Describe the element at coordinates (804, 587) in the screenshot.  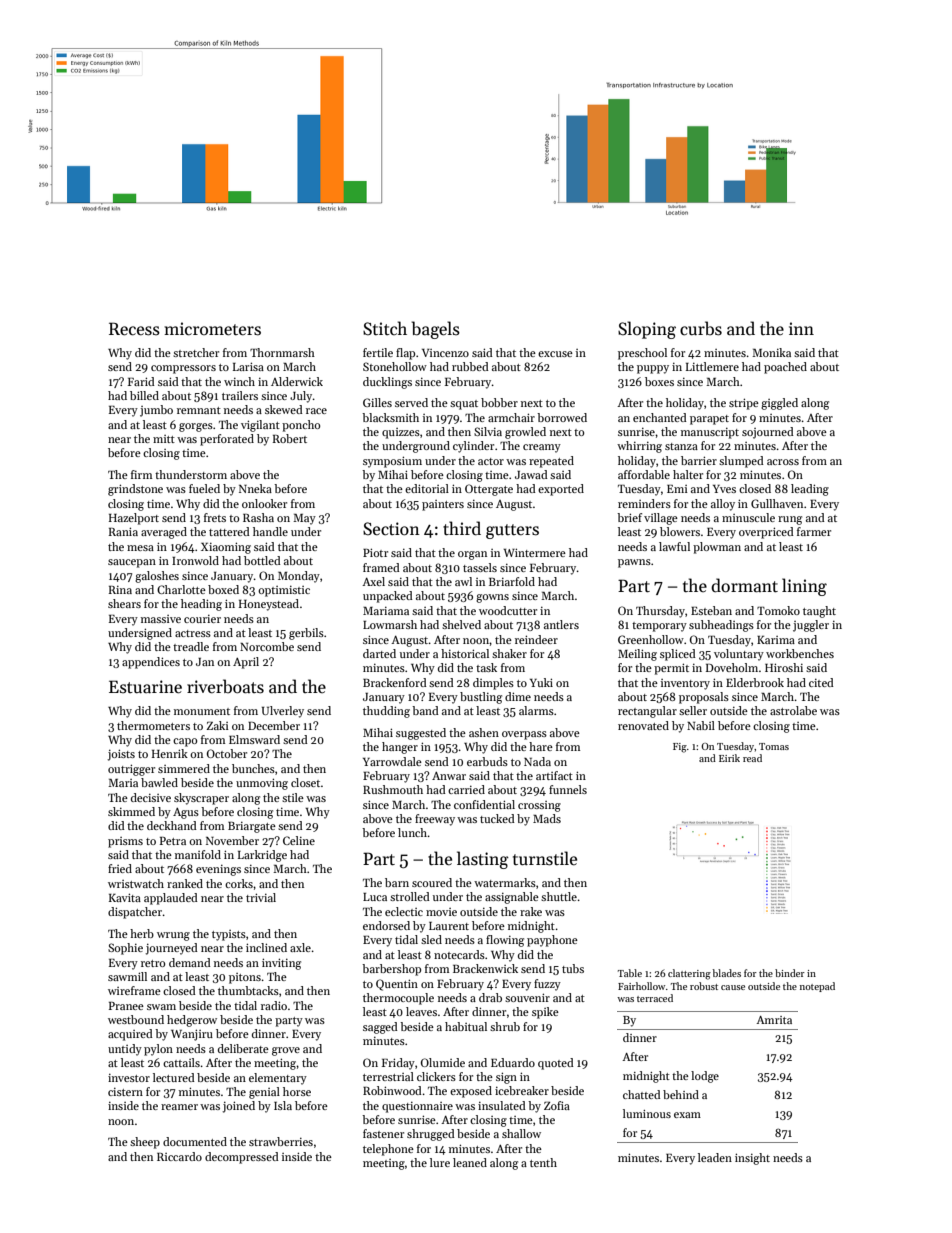
I see `lining` at that location.
